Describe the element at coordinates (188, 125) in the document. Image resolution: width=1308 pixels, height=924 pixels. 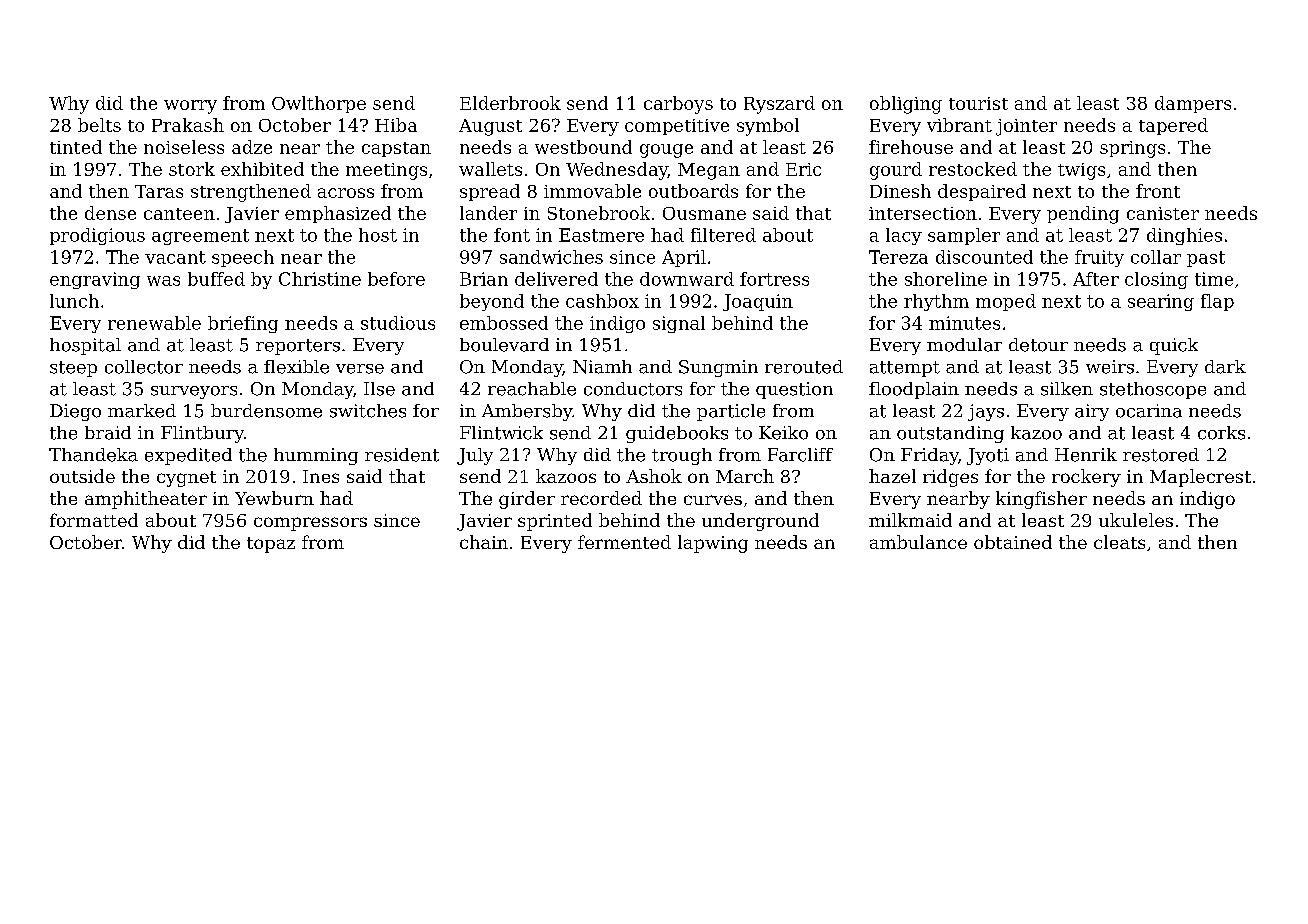
I see `Prakash` at that location.
